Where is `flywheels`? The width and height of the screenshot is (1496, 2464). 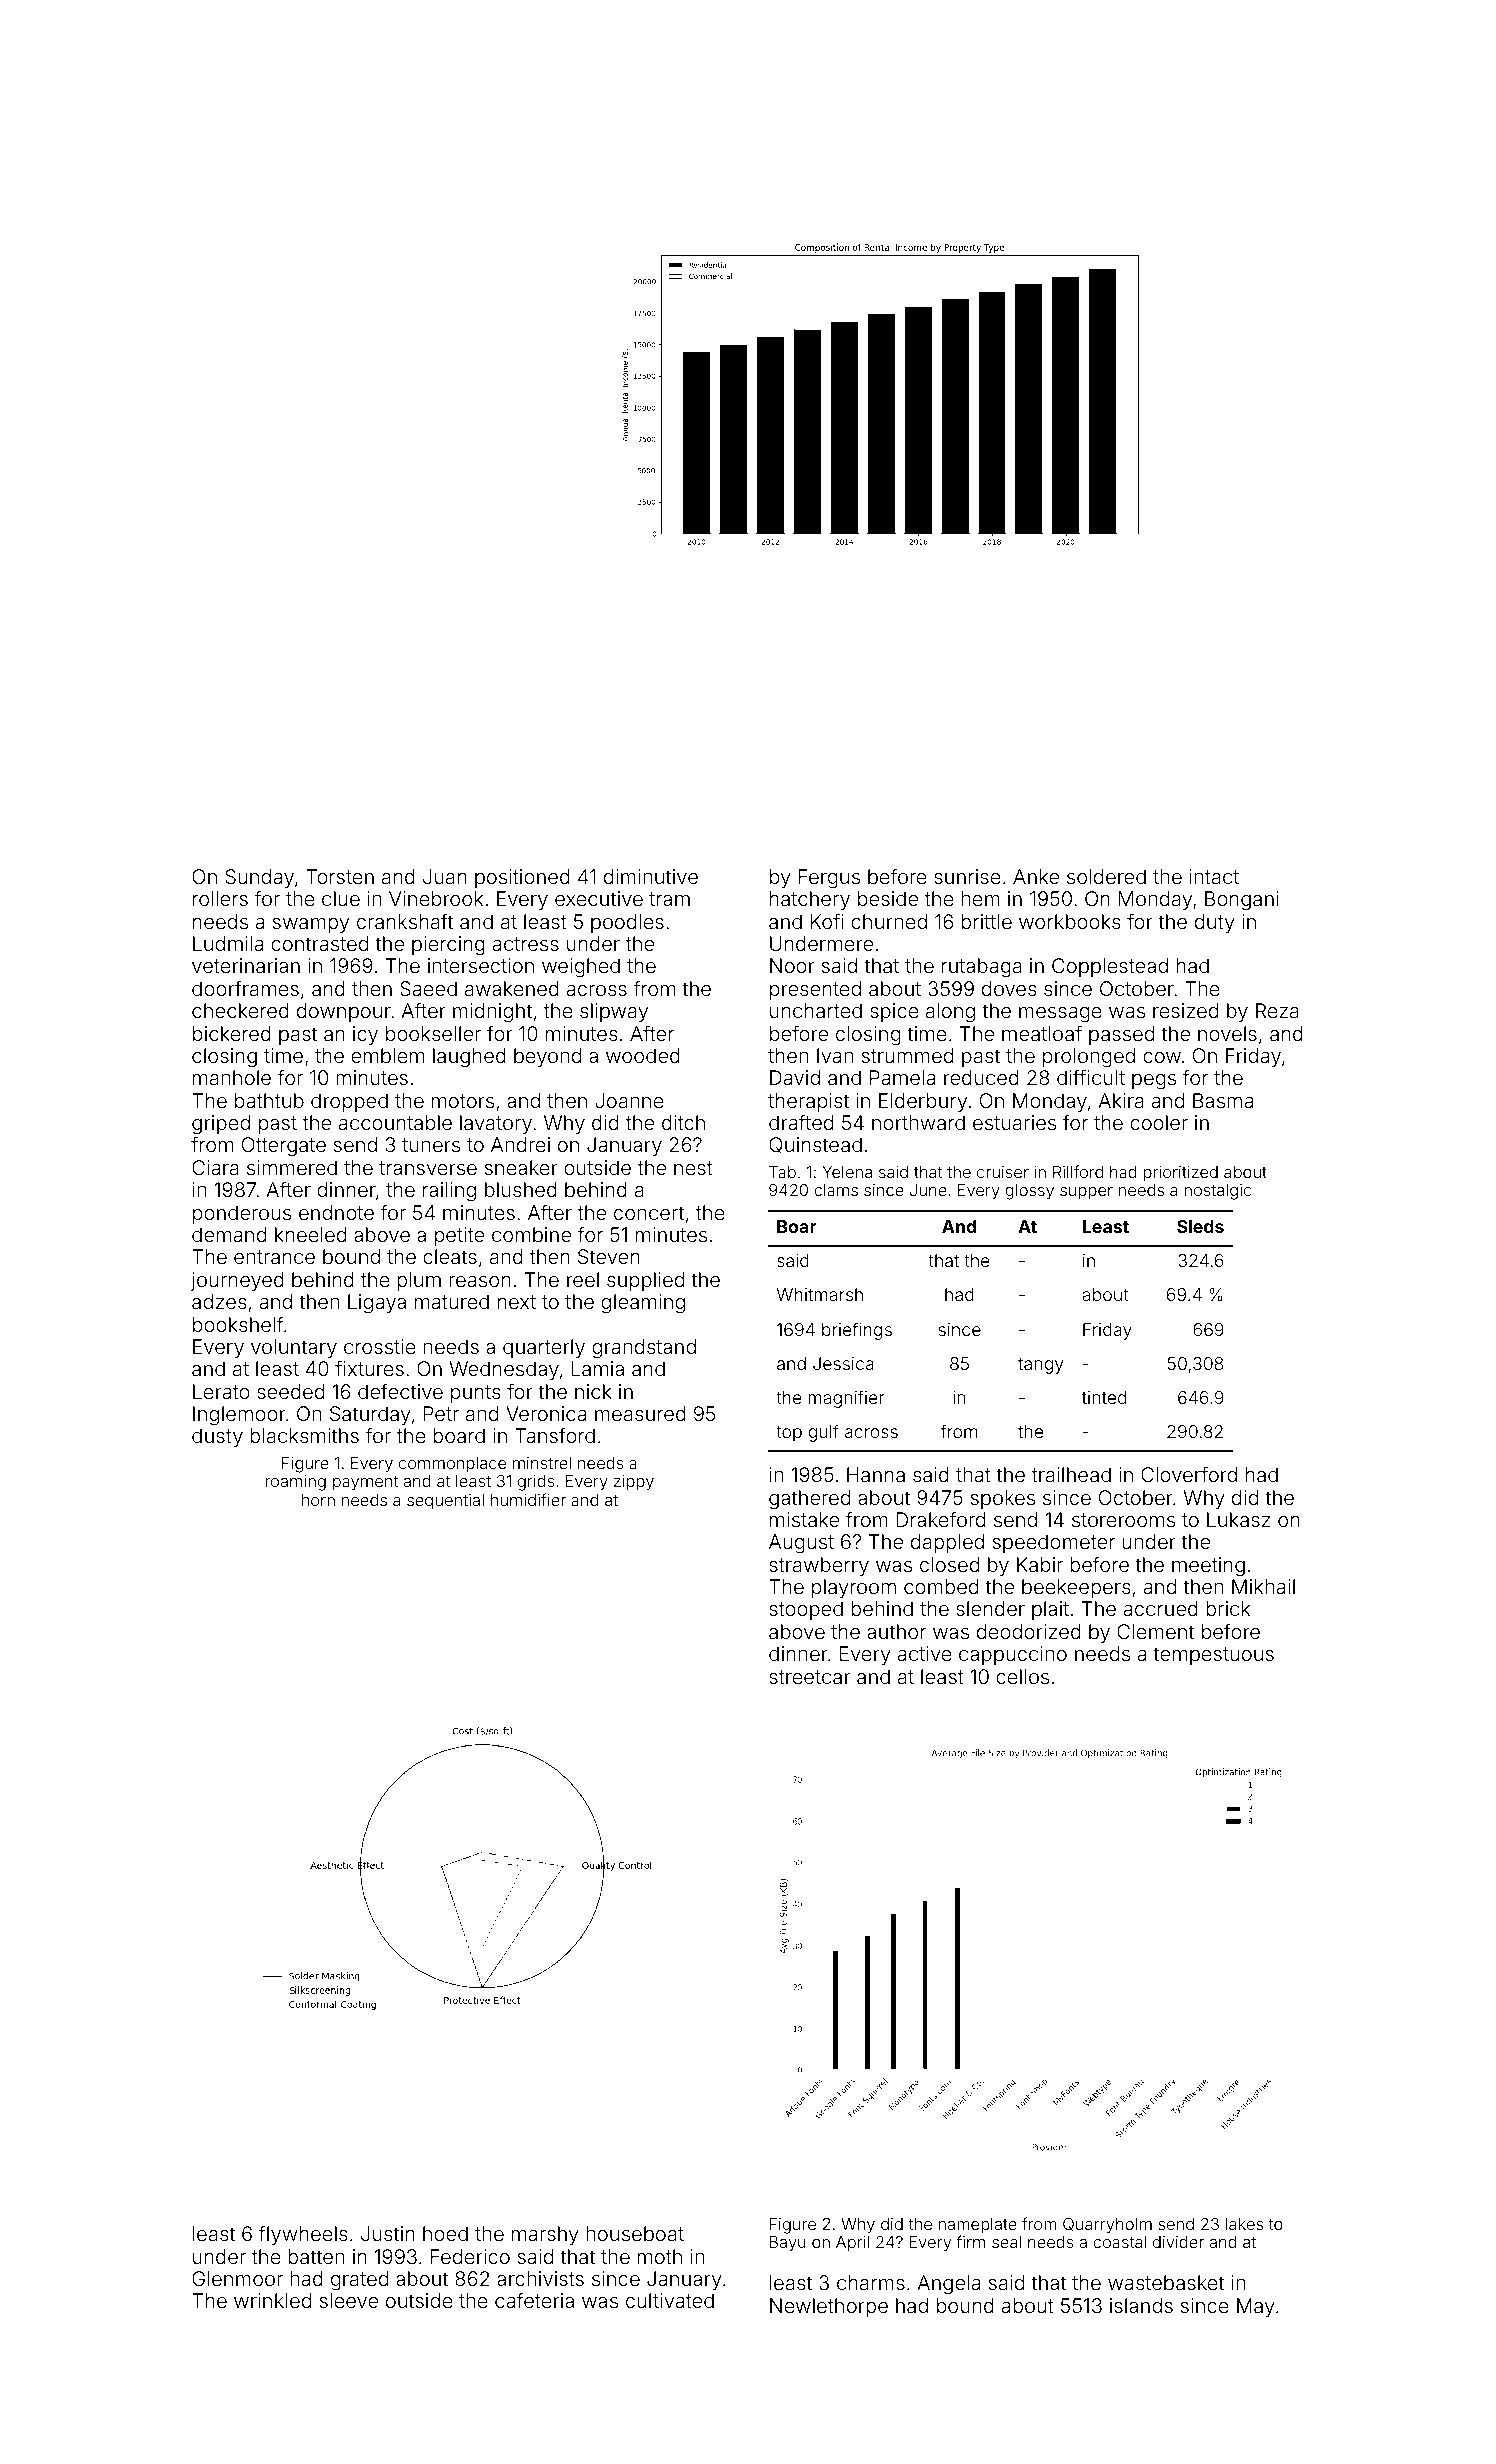
flywheels is located at coordinates (303, 2235).
